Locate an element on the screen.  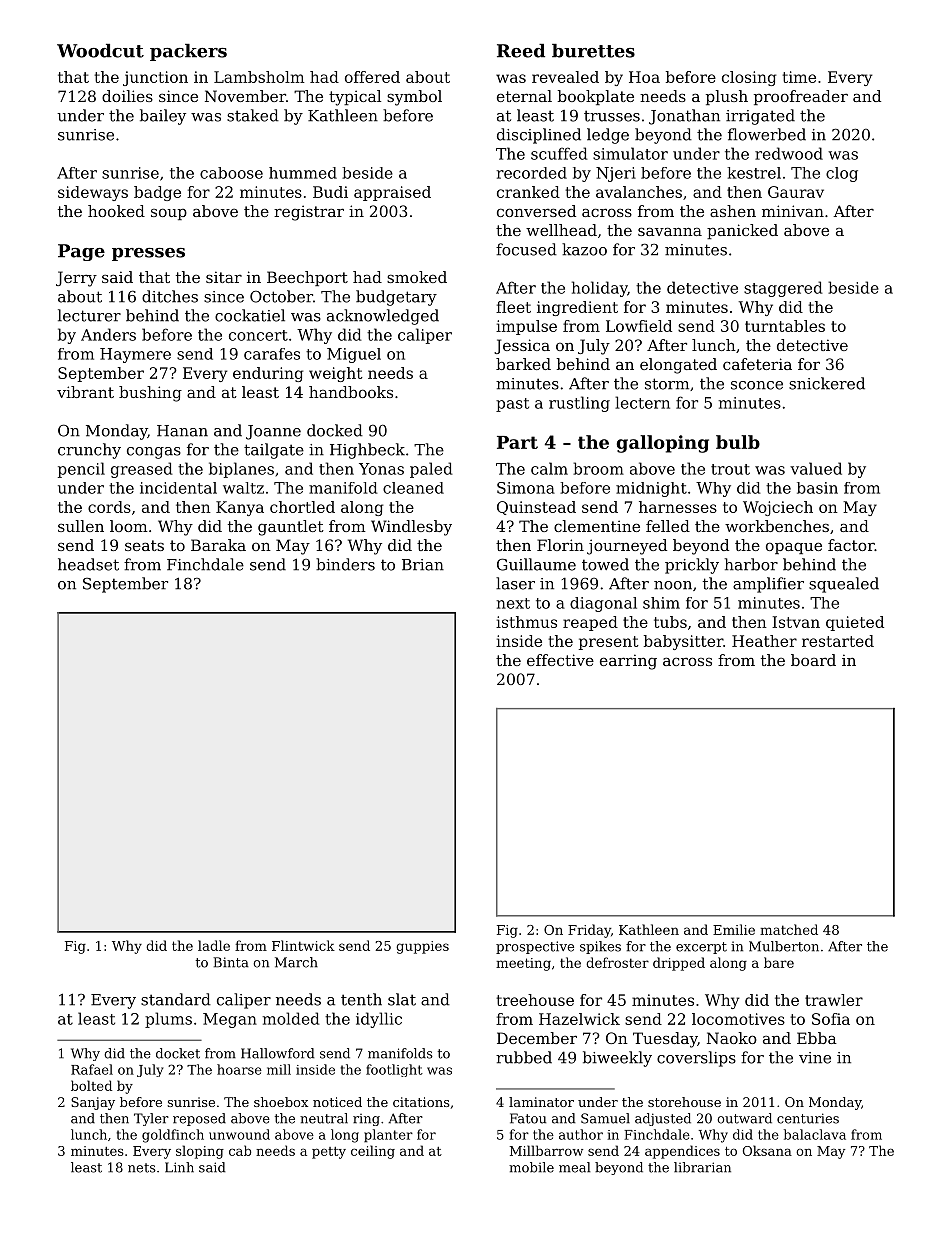
closing is located at coordinates (749, 78).
